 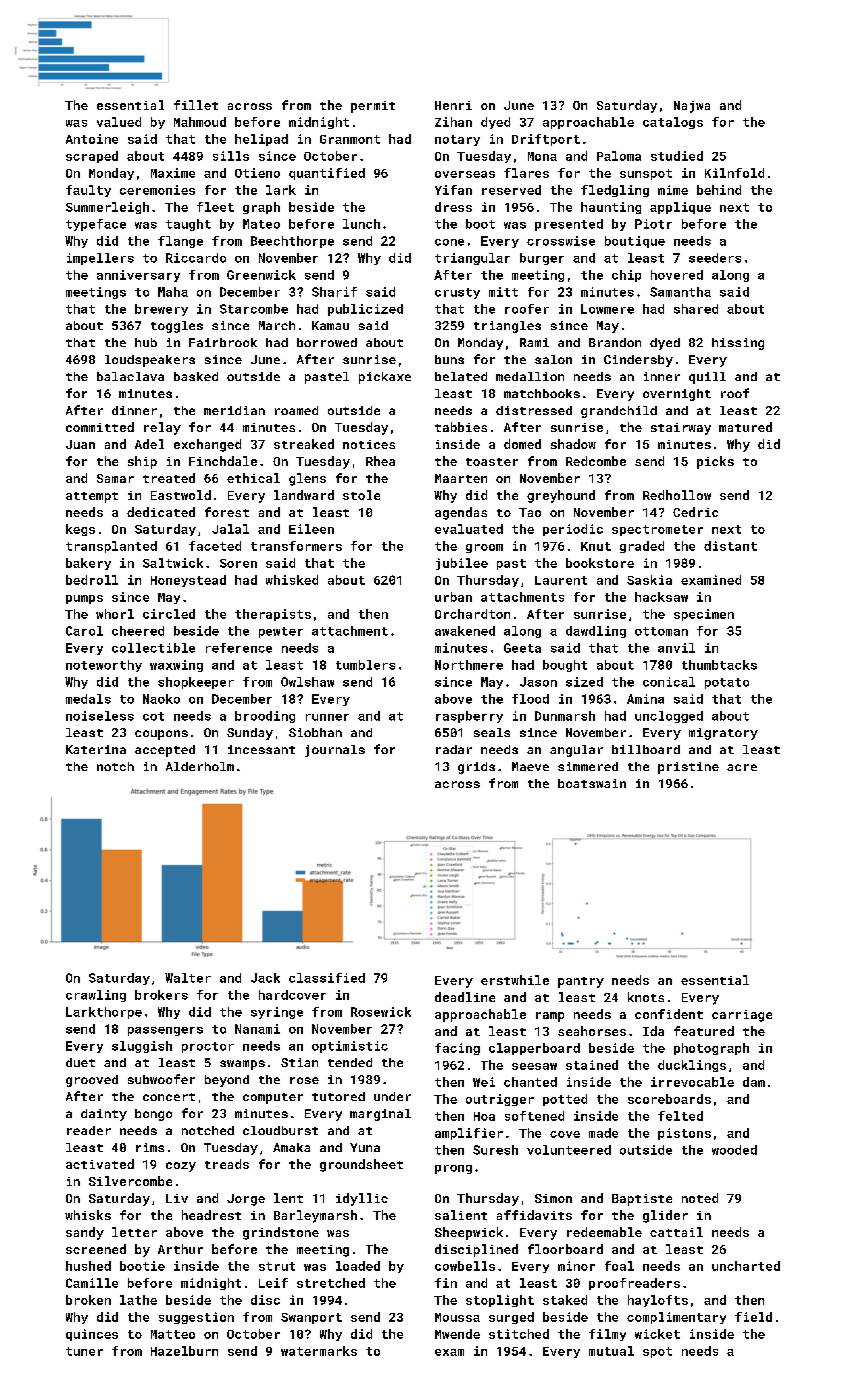 What do you see at coordinates (261, 275) in the screenshot?
I see `Greenwick` at bounding box center [261, 275].
